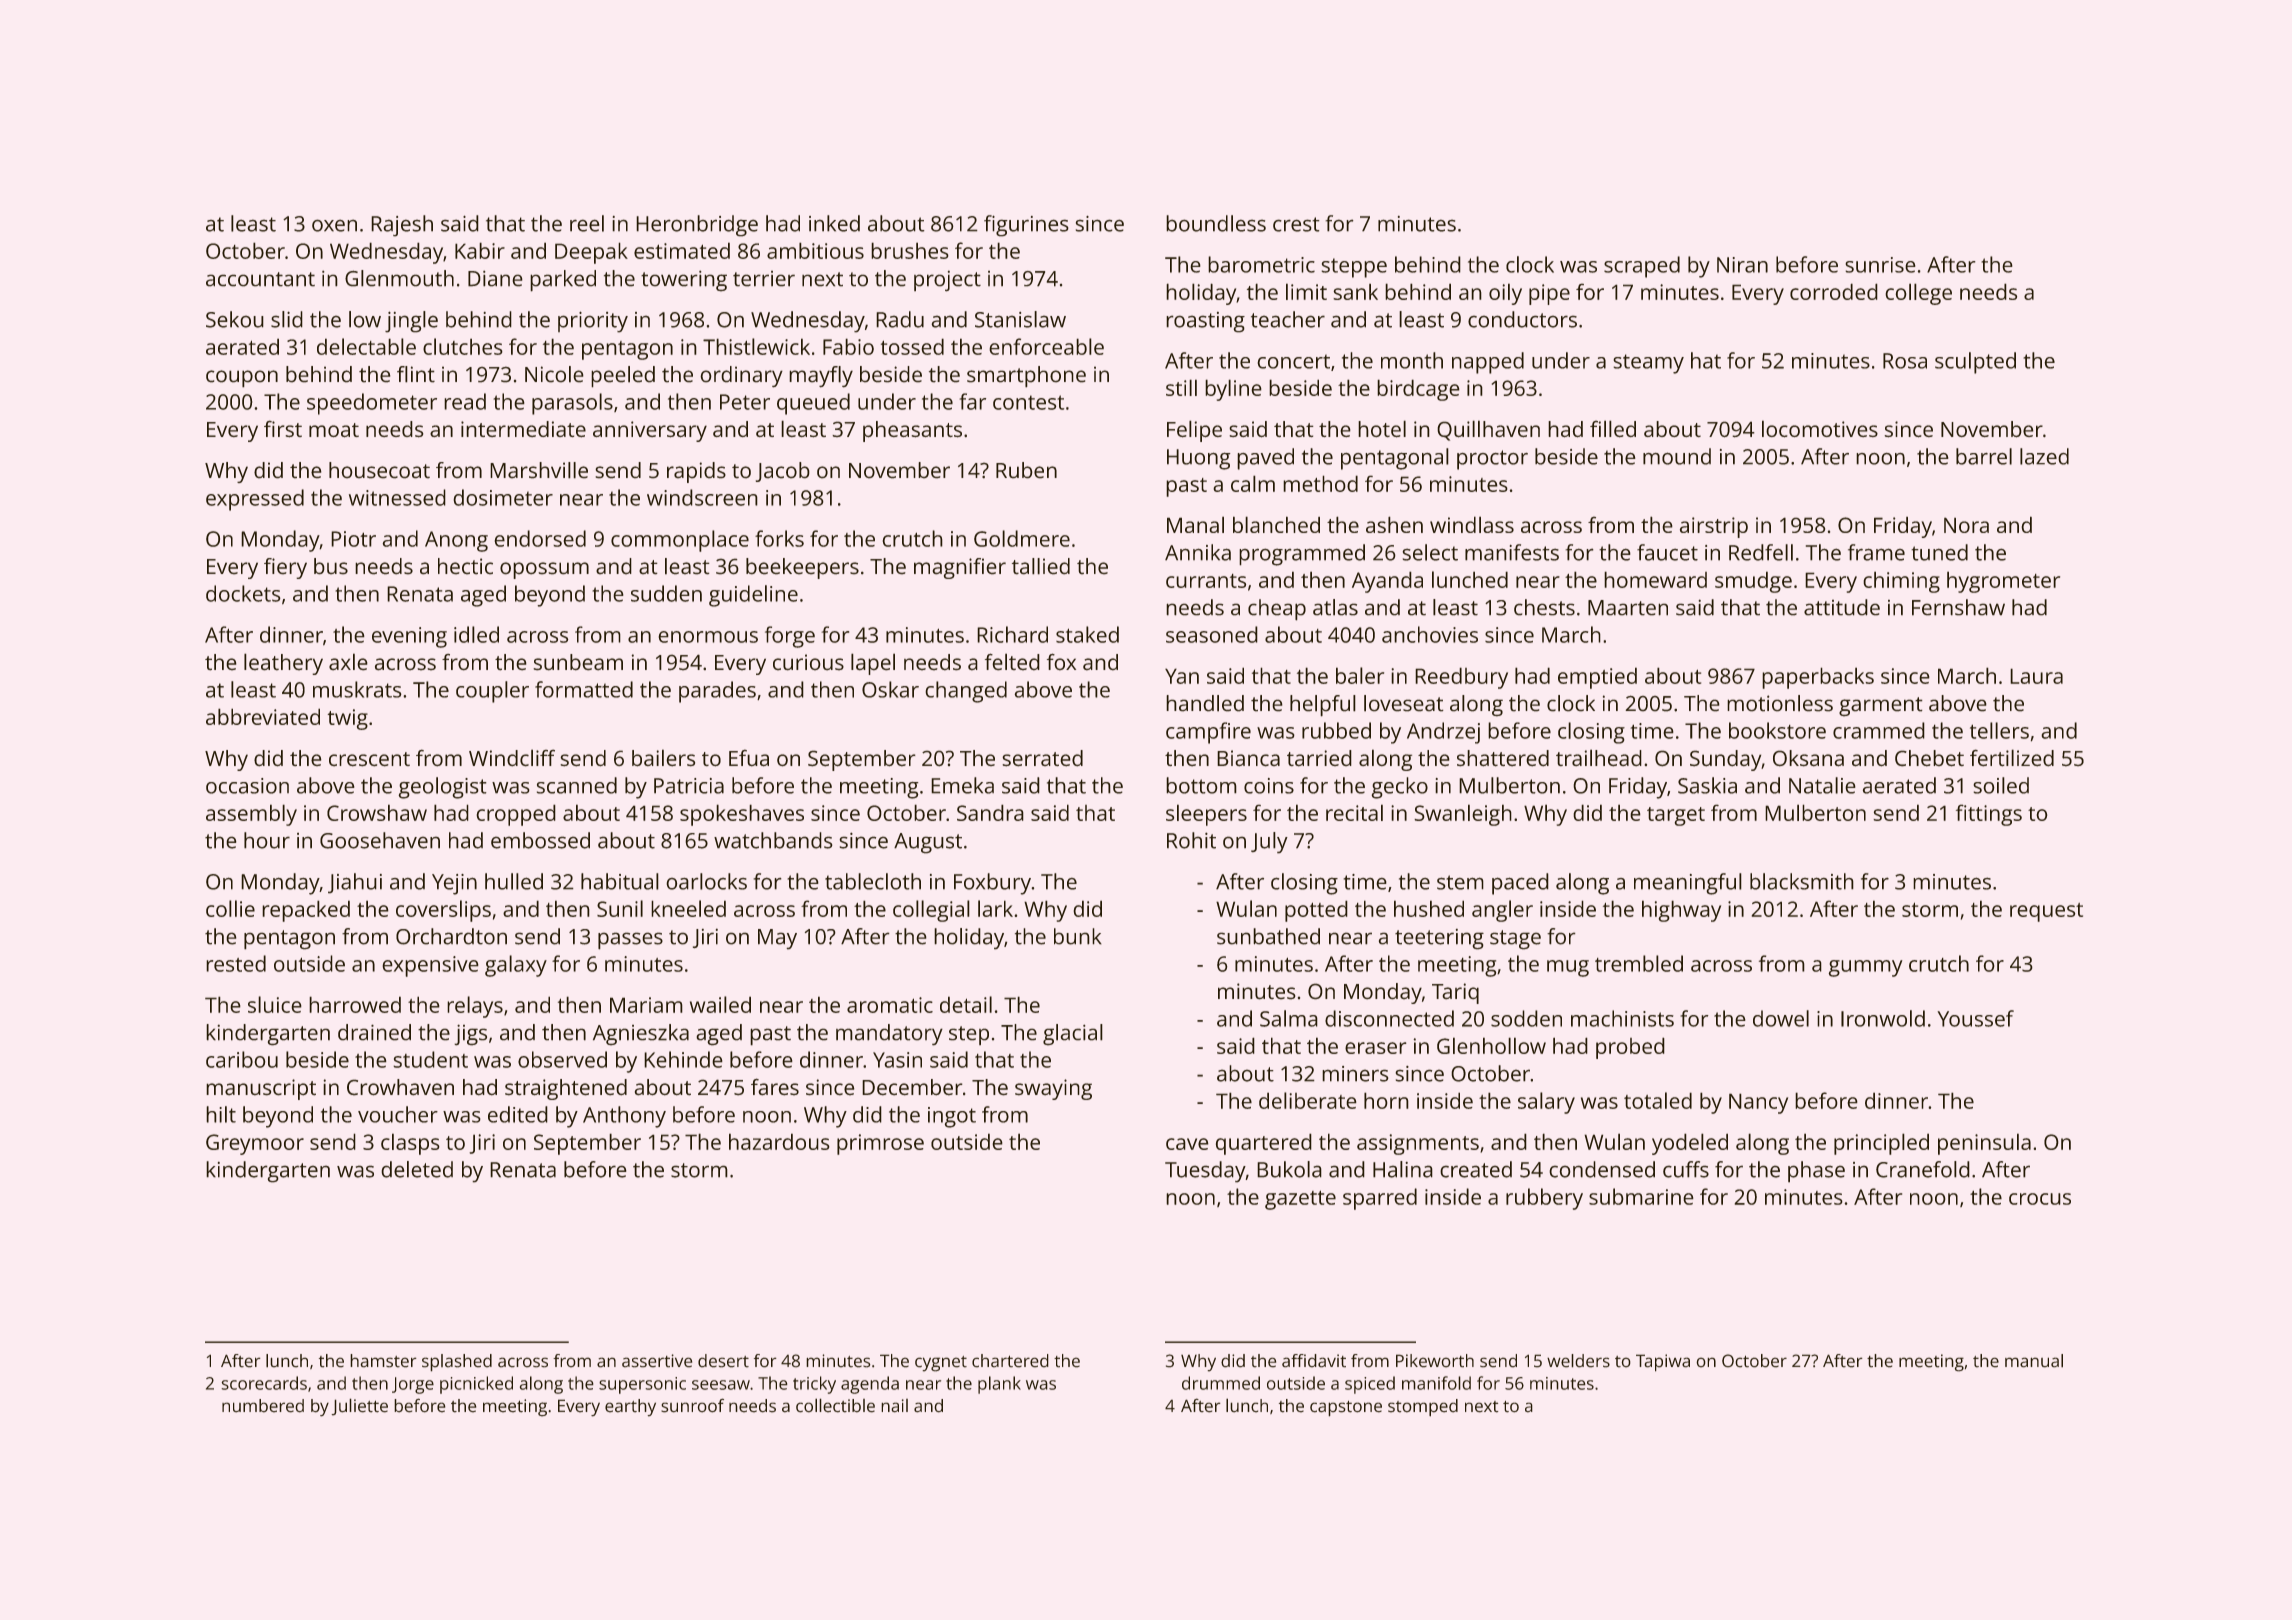 The height and width of the screenshot is (1620, 2292). What do you see at coordinates (2044, 456) in the screenshot?
I see `lazed` at bounding box center [2044, 456].
